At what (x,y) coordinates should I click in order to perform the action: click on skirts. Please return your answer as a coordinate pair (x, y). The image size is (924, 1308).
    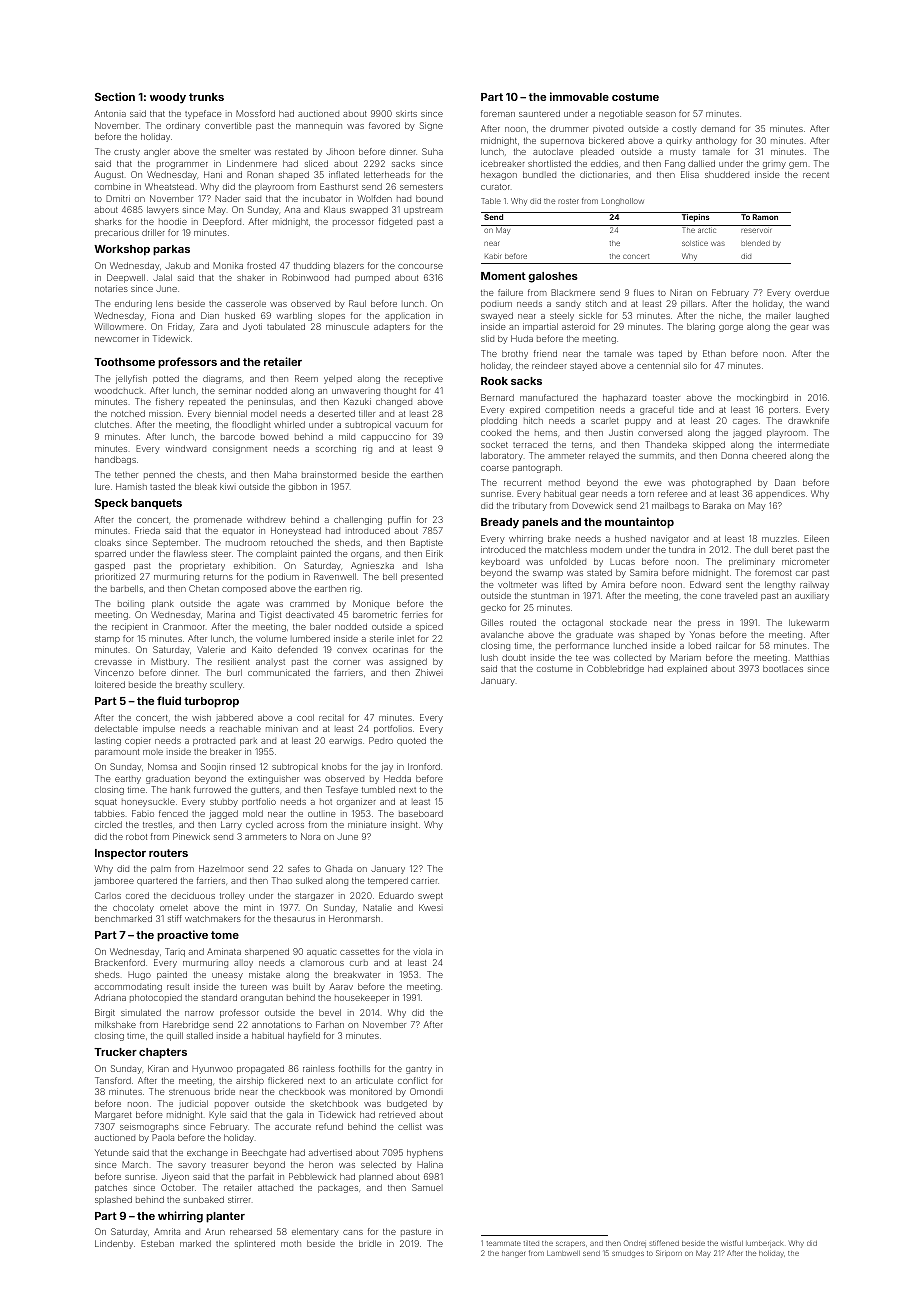
    Looking at the image, I should click on (406, 113).
